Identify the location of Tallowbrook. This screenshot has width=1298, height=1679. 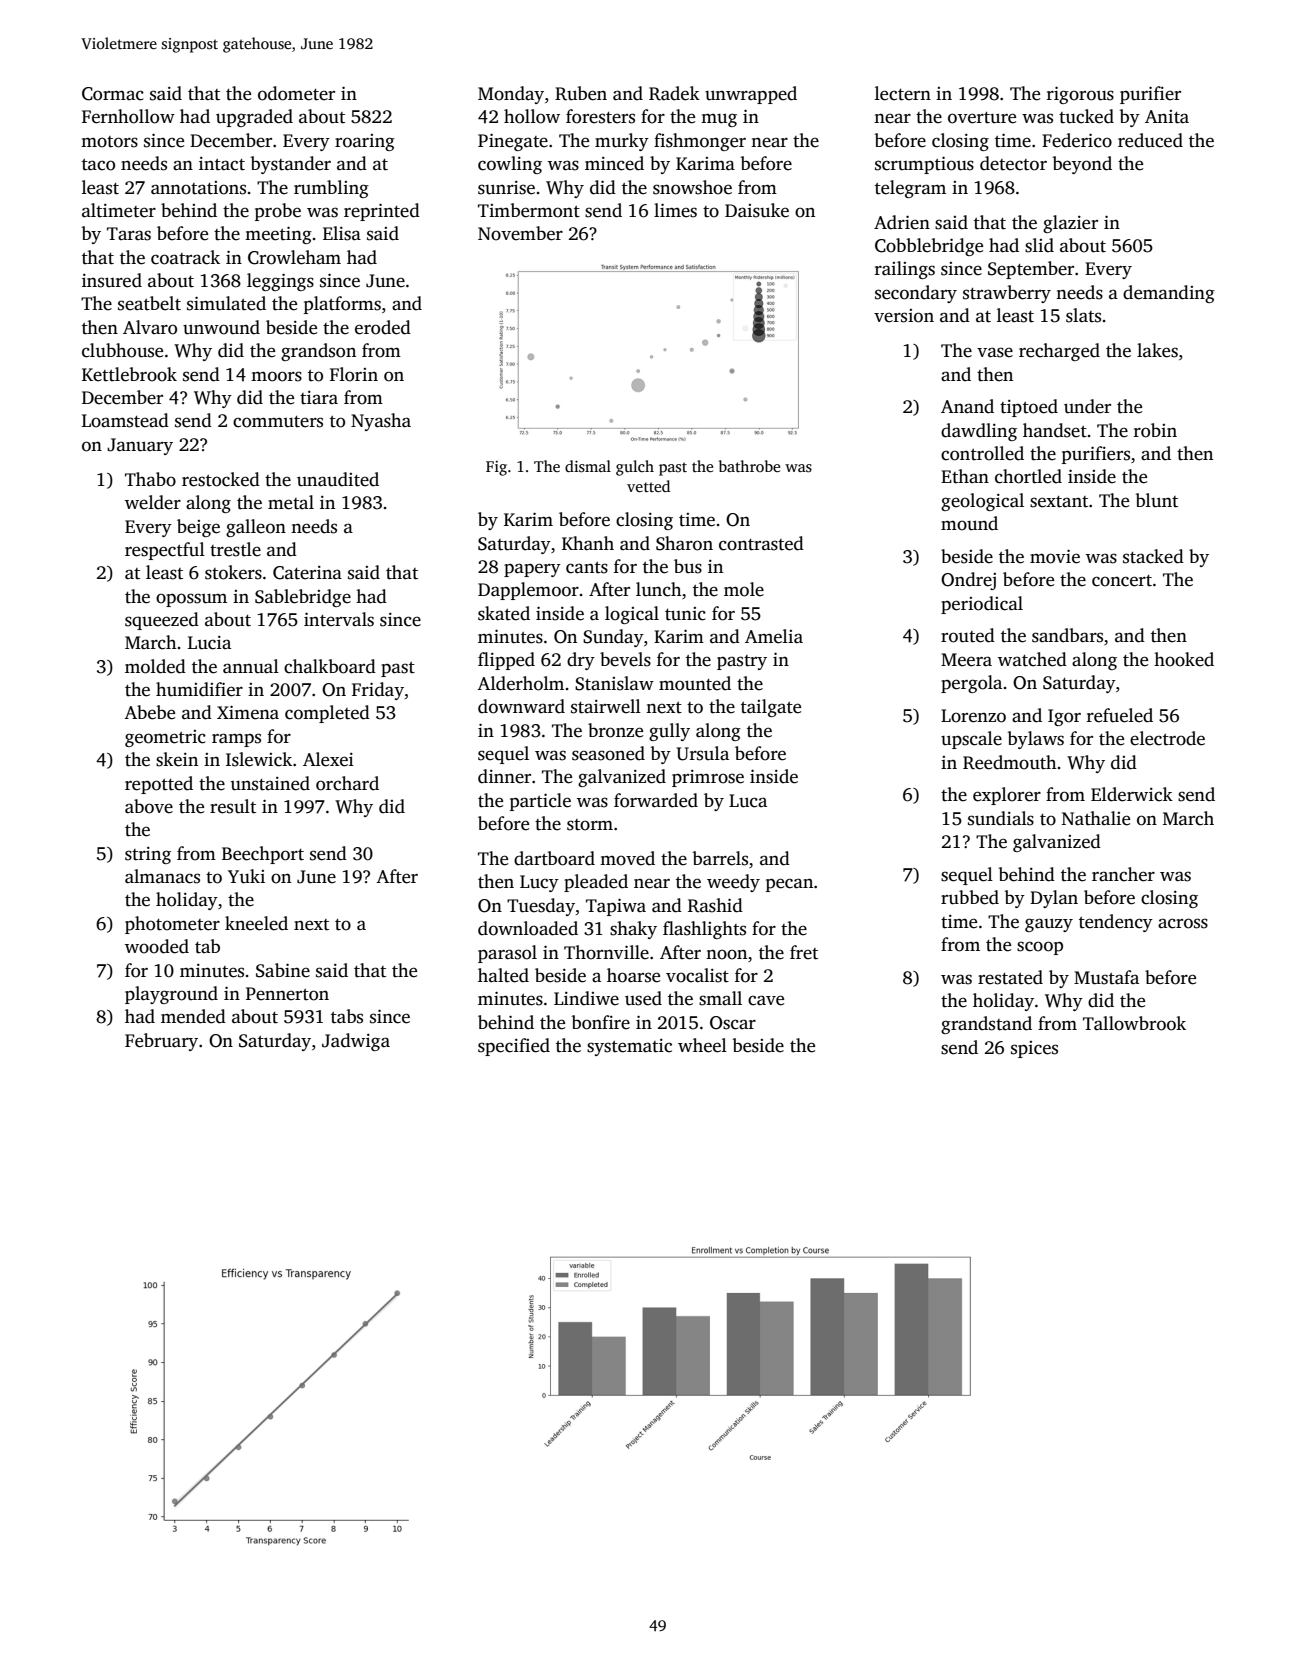
(1134, 1023).
